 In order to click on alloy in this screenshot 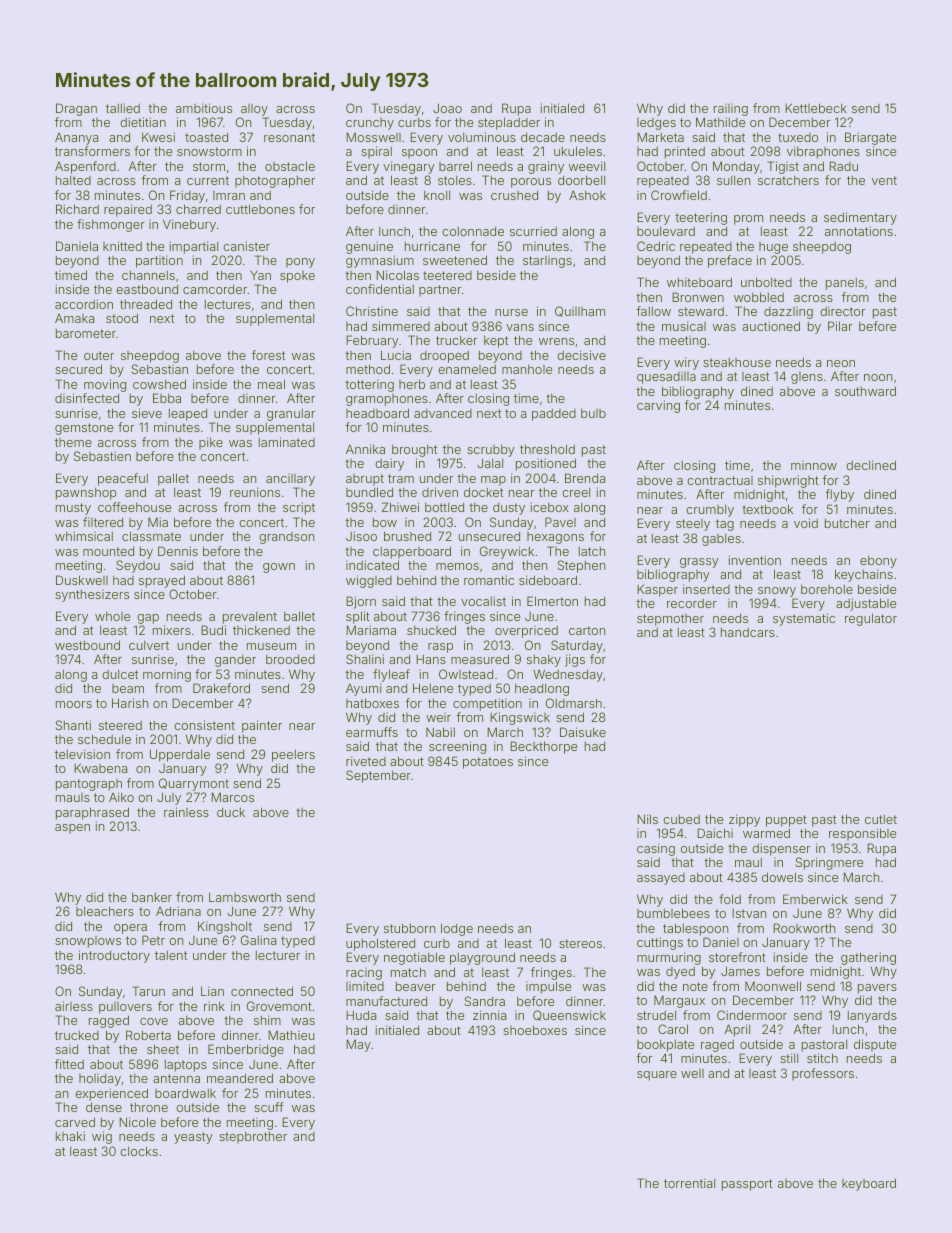, I will do `click(254, 110)`.
